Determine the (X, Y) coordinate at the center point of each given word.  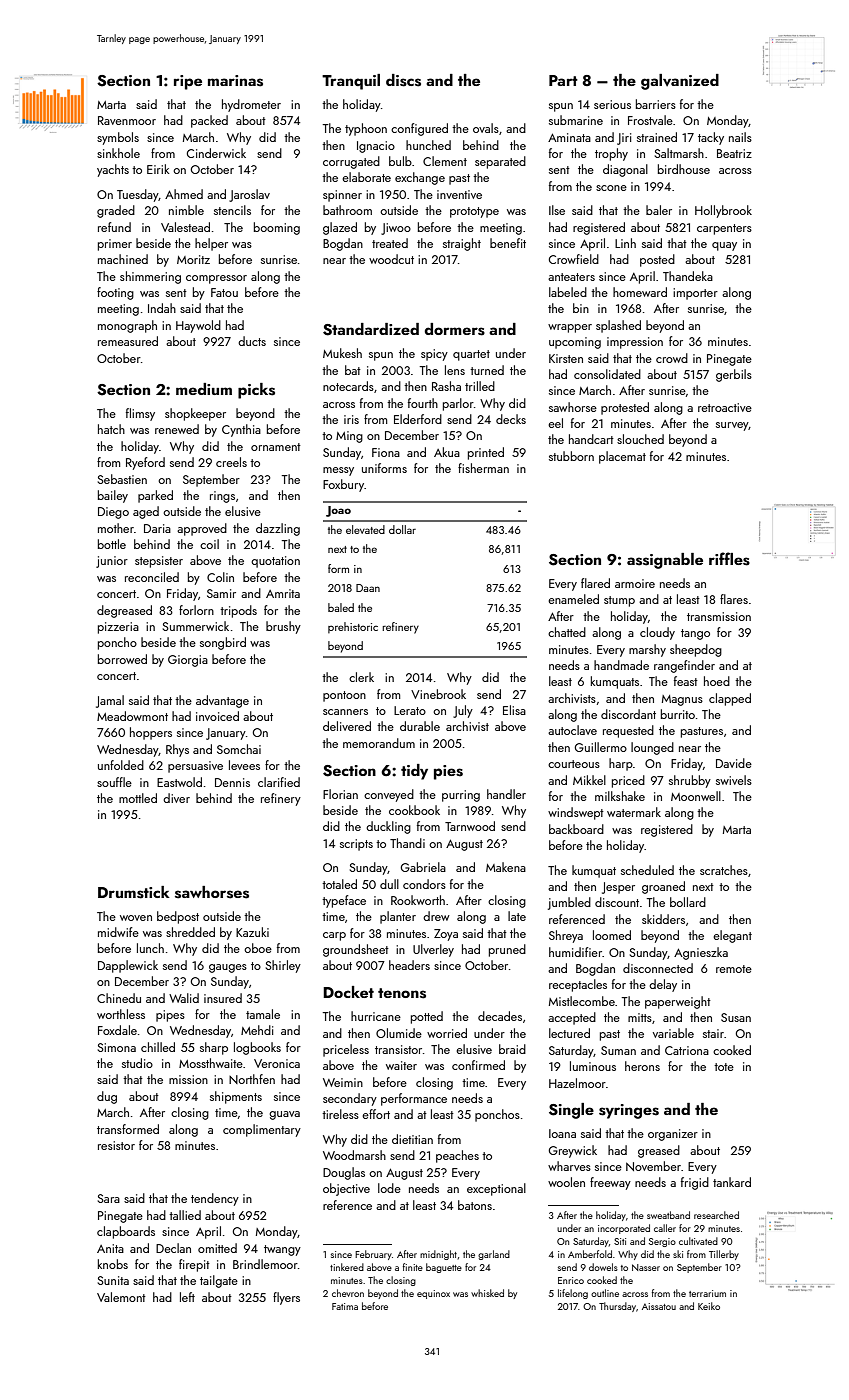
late (517, 916)
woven (136, 918)
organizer (673, 1135)
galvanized (680, 82)
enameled (573, 599)
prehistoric (353, 627)
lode (389, 1188)
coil (209, 544)
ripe (188, 82)
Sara (109, 1198)
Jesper (618, 888)
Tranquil (351, 82)
